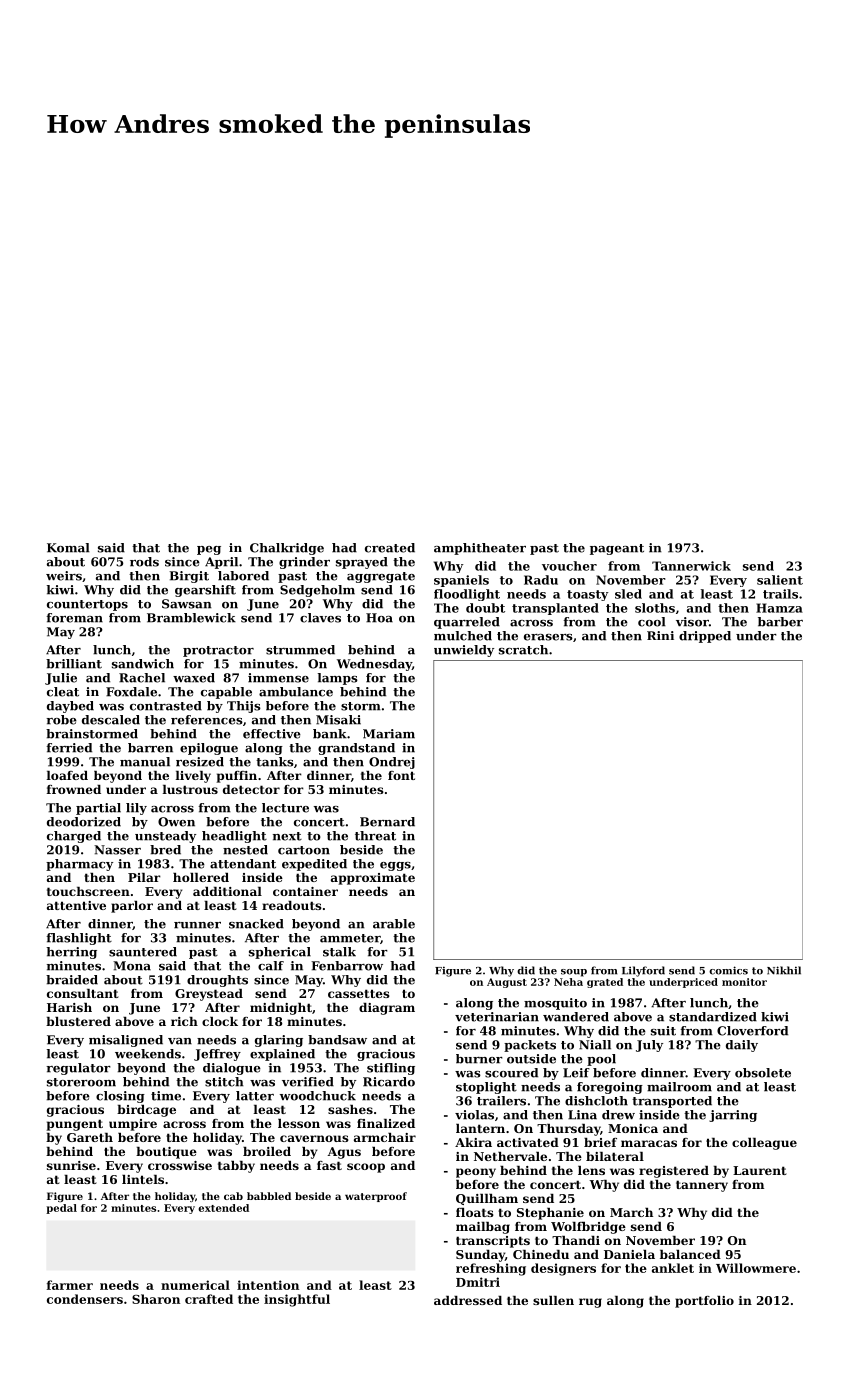 Image resolution: width=849 pixels, height=1400 pixels. I want to click on weirs, so click(64, 576).
